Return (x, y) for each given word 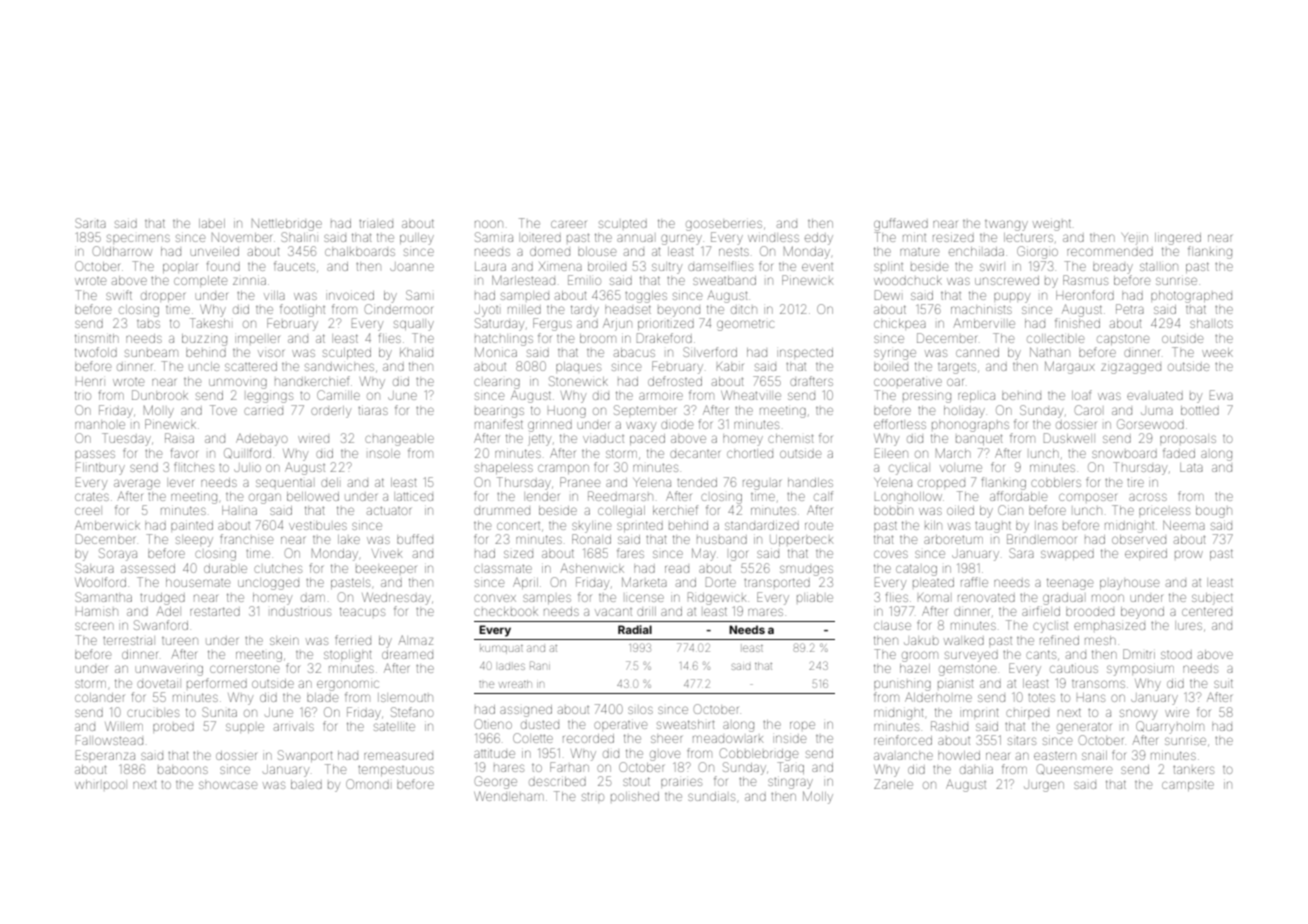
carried (263, 411)
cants (1041, 654)
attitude (494, 754)
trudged (162, 599)
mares (765, 612)
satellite (394, 726)
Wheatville (751, 395)
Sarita (90, 223)
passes (95, 454)
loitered (541, 238)
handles (810, 482)
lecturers (1028, 237)
